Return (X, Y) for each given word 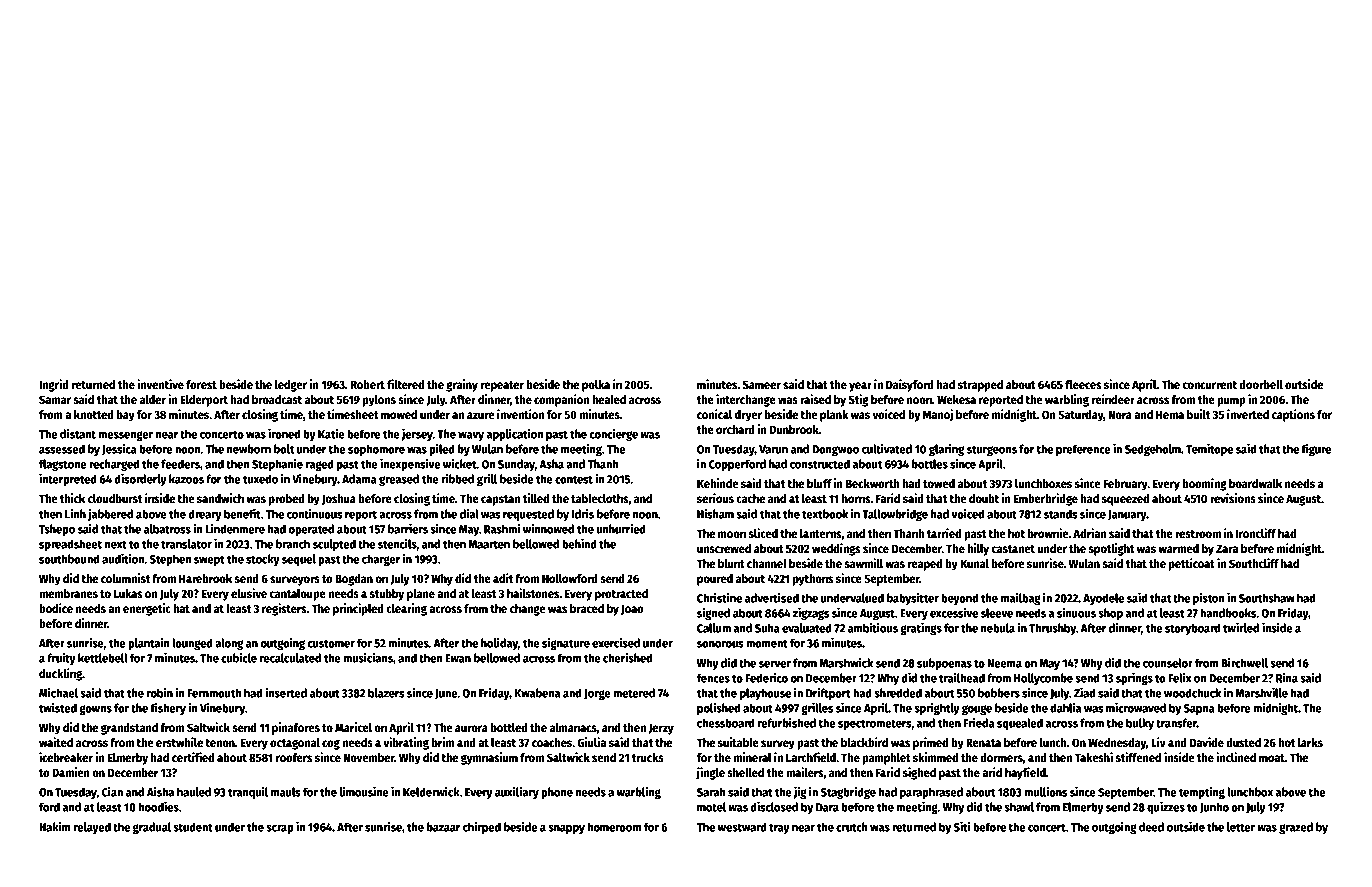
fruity (61, 659)
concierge (614, 435)
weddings (836, 549)
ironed (284, 433)
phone (557, 793)
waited (56, 742)
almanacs (573, 727)
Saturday (1081, 416)
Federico (766, 678)
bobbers (999, 693)
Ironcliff (1256, 533)
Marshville (1262, 692)
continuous (315, 514)
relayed (92, 828)
